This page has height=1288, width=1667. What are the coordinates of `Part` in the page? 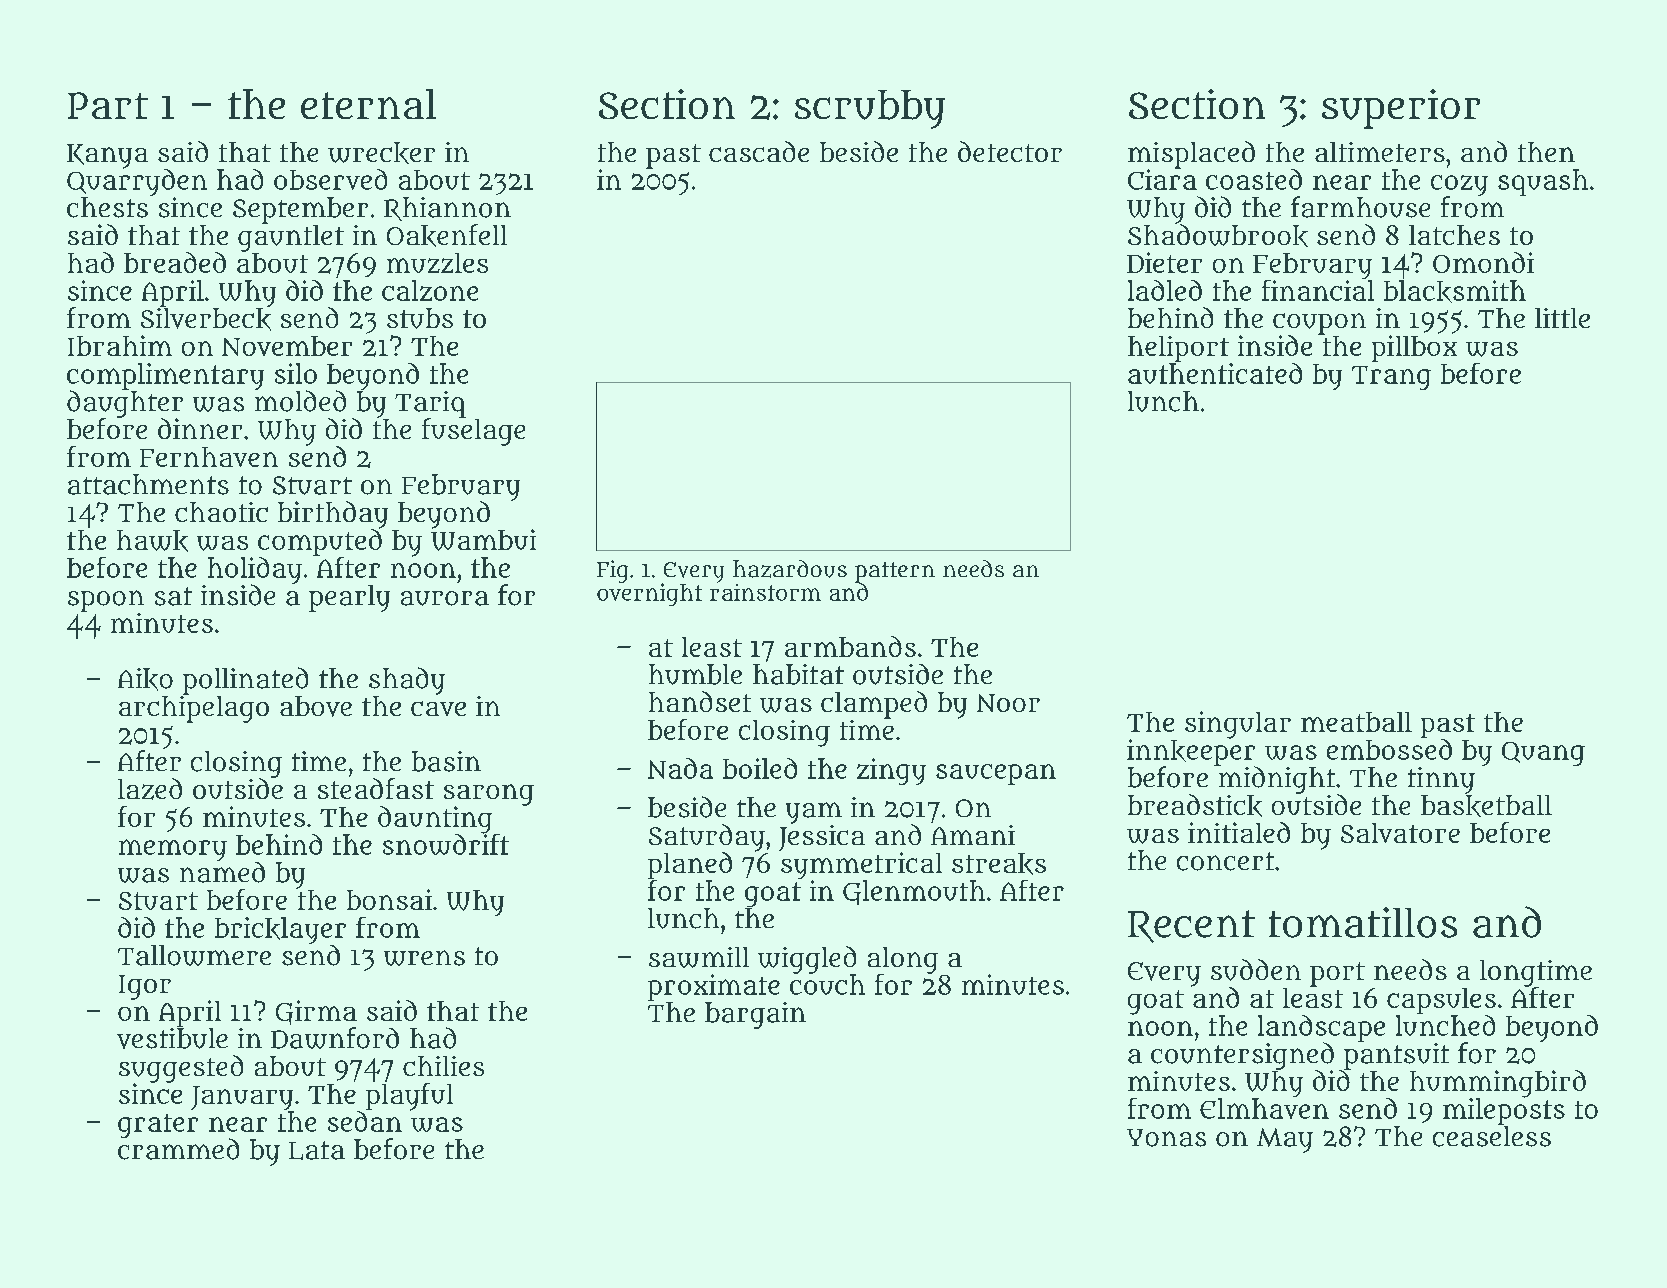 It's located at (108, 105).
